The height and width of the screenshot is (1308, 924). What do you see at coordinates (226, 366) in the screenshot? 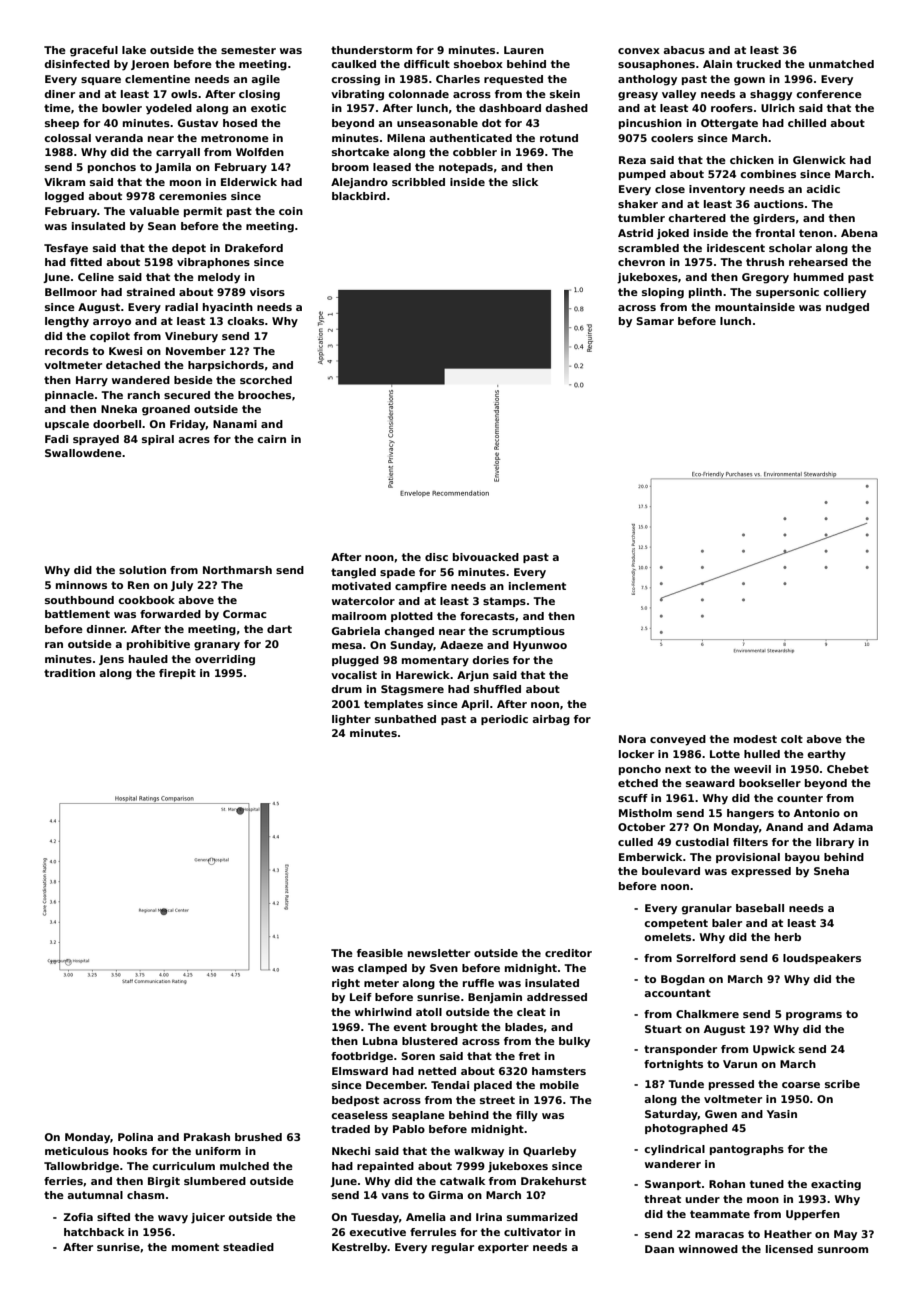
I see `harpsichords` at bounding box center [226, 366].
